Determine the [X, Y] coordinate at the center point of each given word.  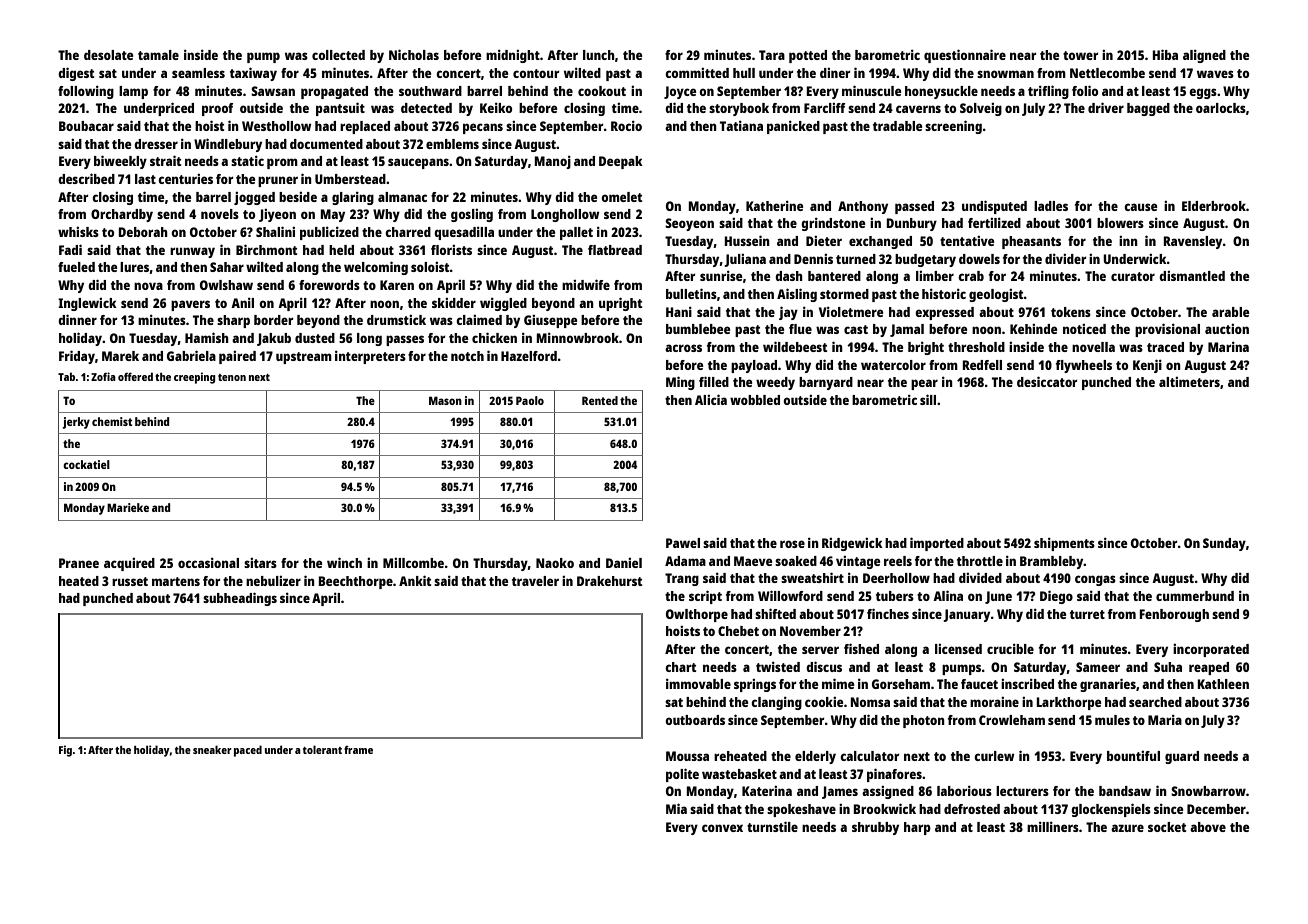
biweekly [120, 162]
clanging [776, 703]
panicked [793, 127]
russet [130, 581]
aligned [1204, 56]
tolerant [322, 749]
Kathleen [1223, 684]
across [683, 348]
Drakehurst [609, 581]
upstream [304, 358]
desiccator [1047, 381]
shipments [1064, 544]
